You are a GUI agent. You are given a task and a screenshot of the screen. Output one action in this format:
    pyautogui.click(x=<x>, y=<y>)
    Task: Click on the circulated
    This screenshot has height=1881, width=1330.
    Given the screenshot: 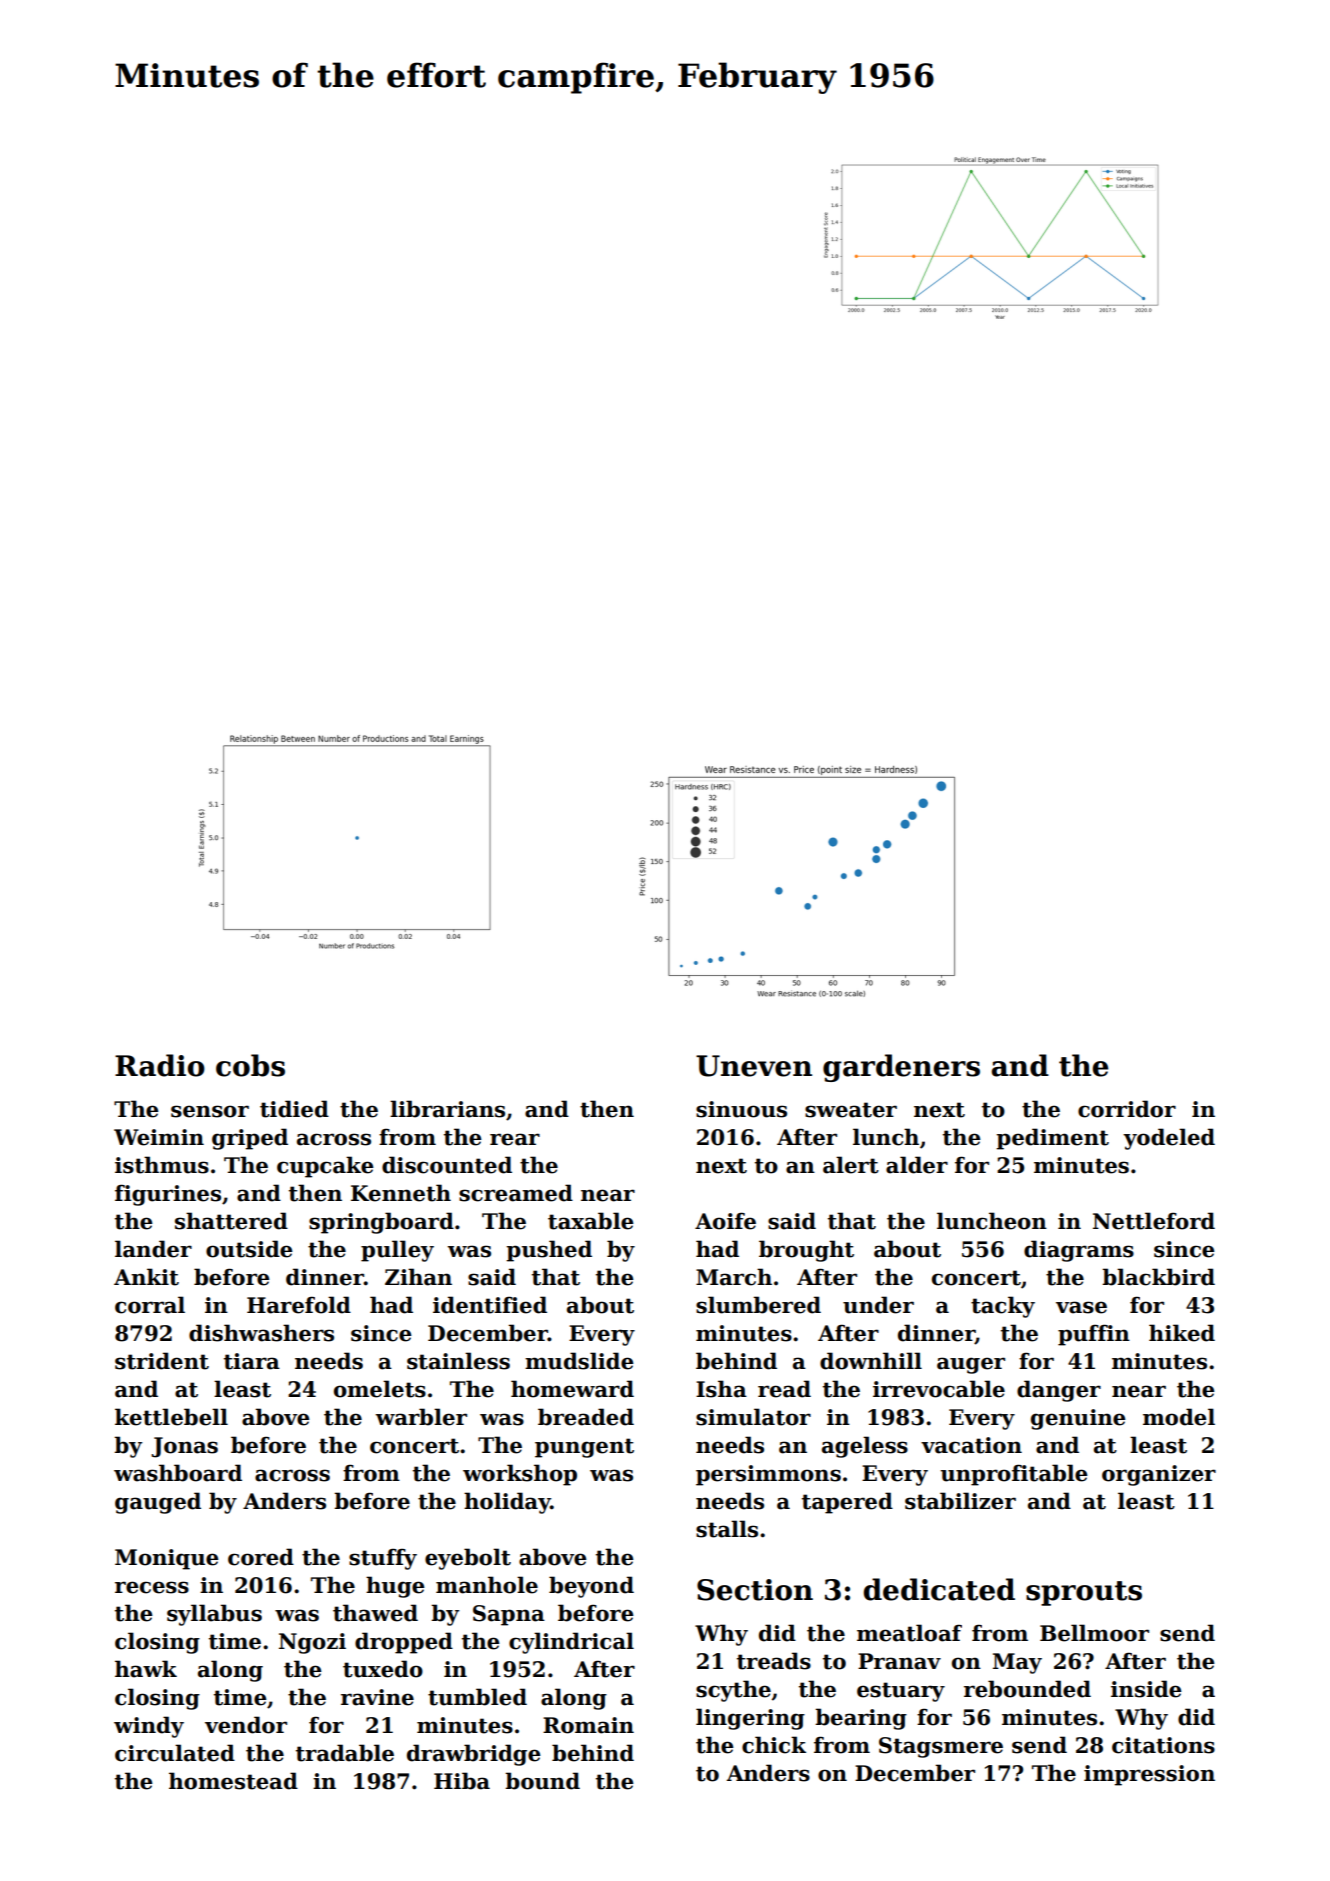 What is the action you would take?
    pyautogui.click(x=175, y=1753)
